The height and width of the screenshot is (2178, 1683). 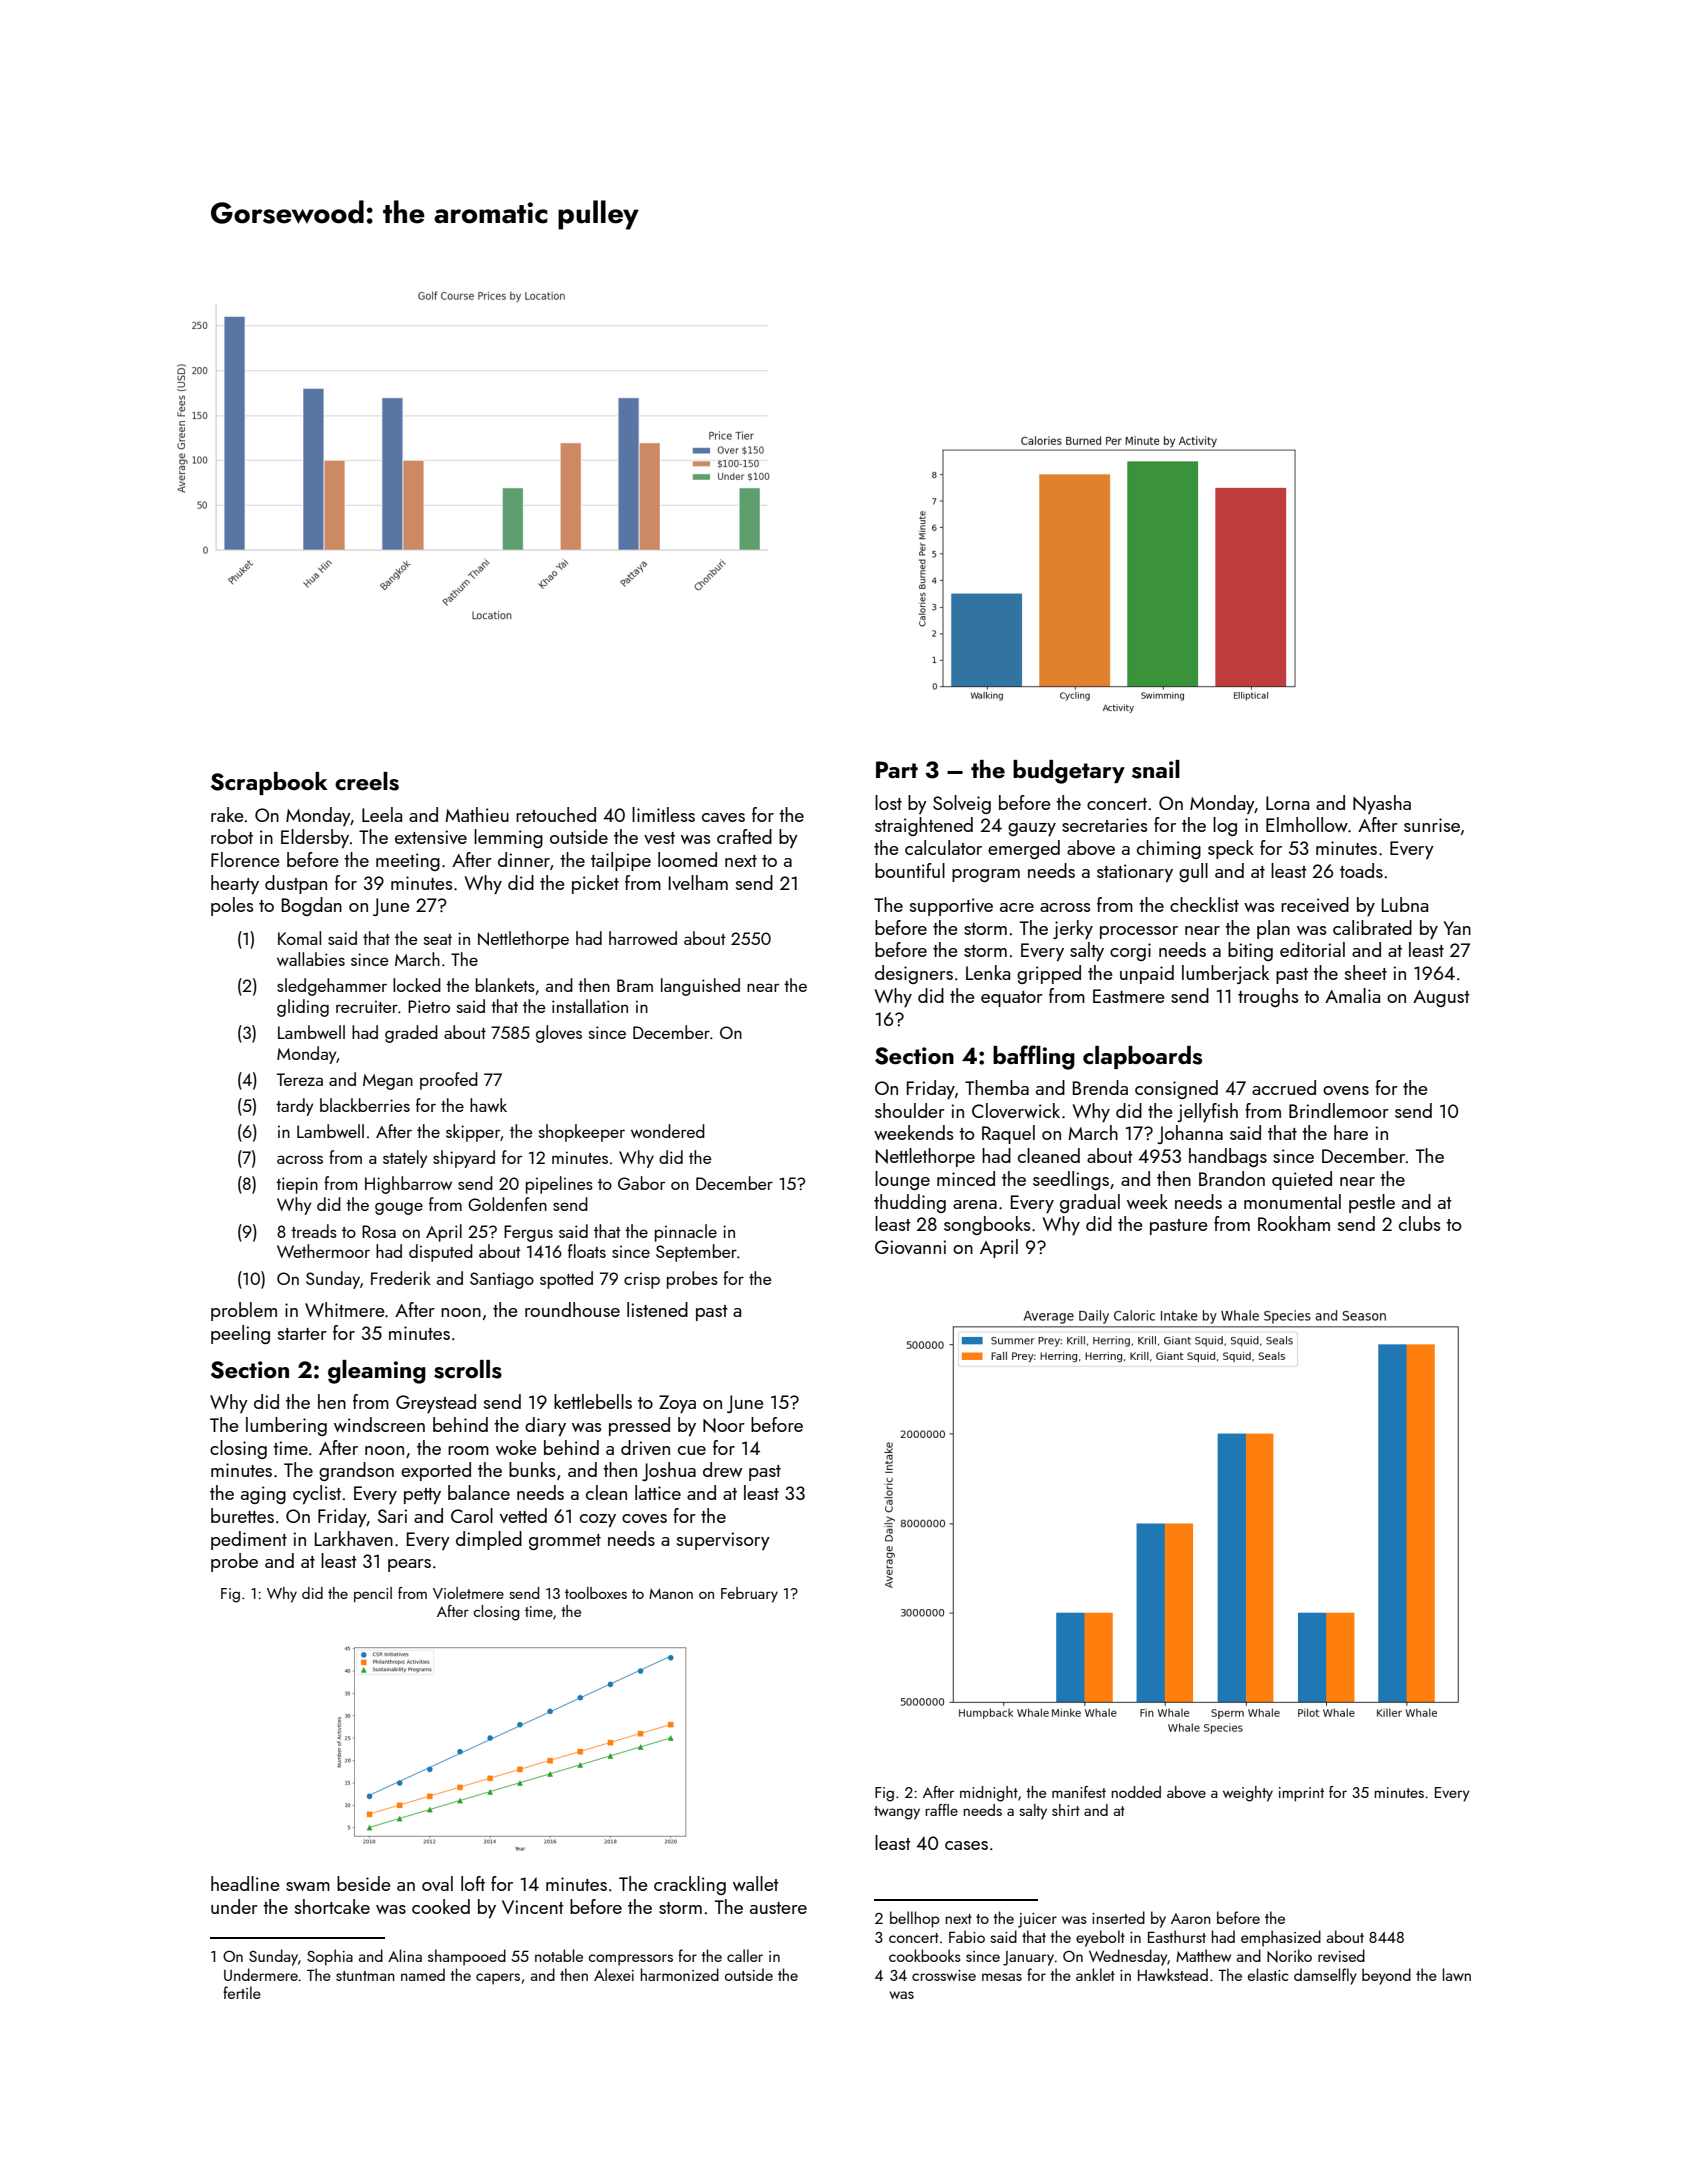 What do you see at coordinates (311, 959) in the screenshot?
I see `wallabies` at bounding box center [311, 959].
